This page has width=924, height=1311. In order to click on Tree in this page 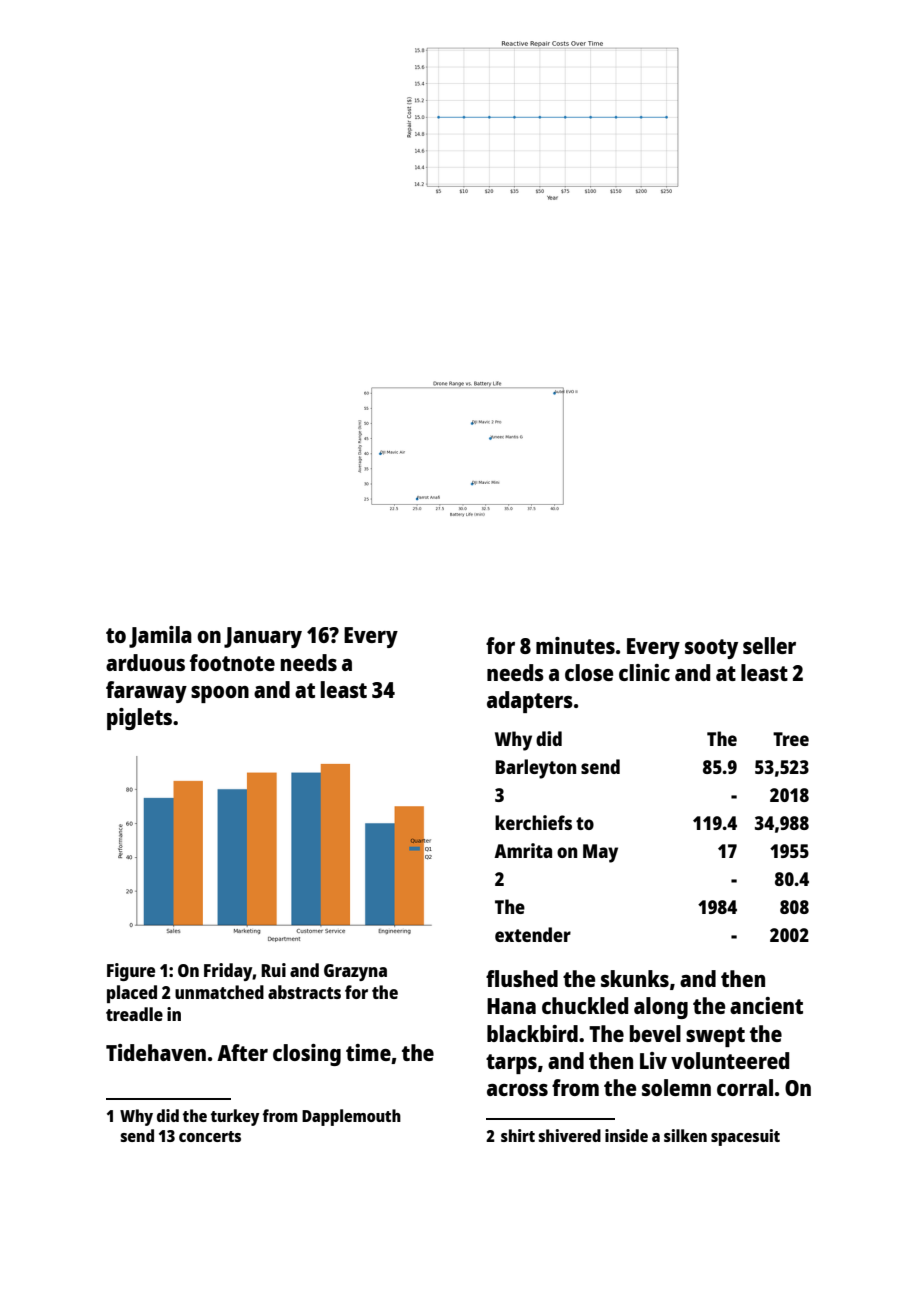, I will do `click(791, 739)`.
